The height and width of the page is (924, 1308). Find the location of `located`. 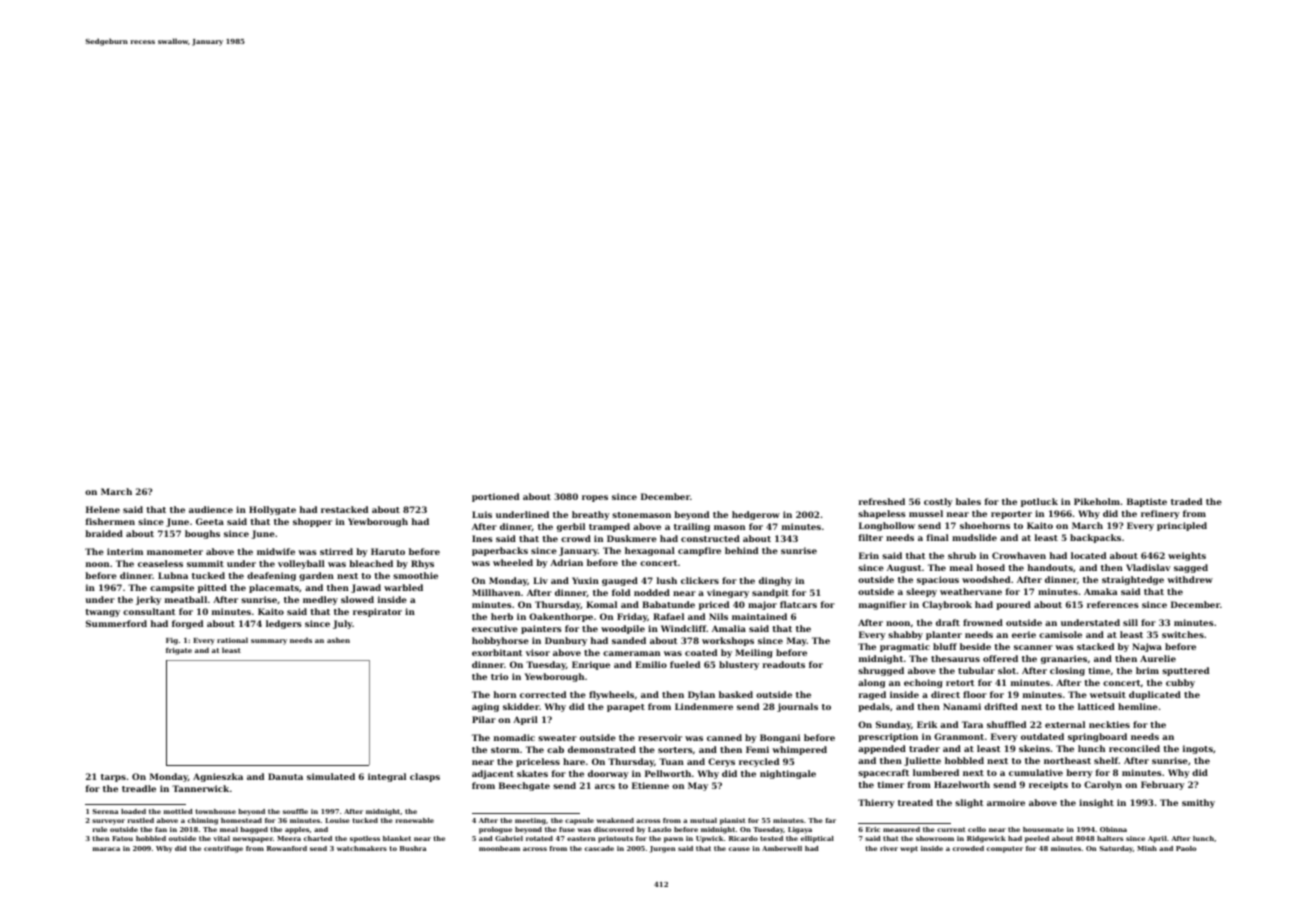

located is located at coordinates (1088, 555).
